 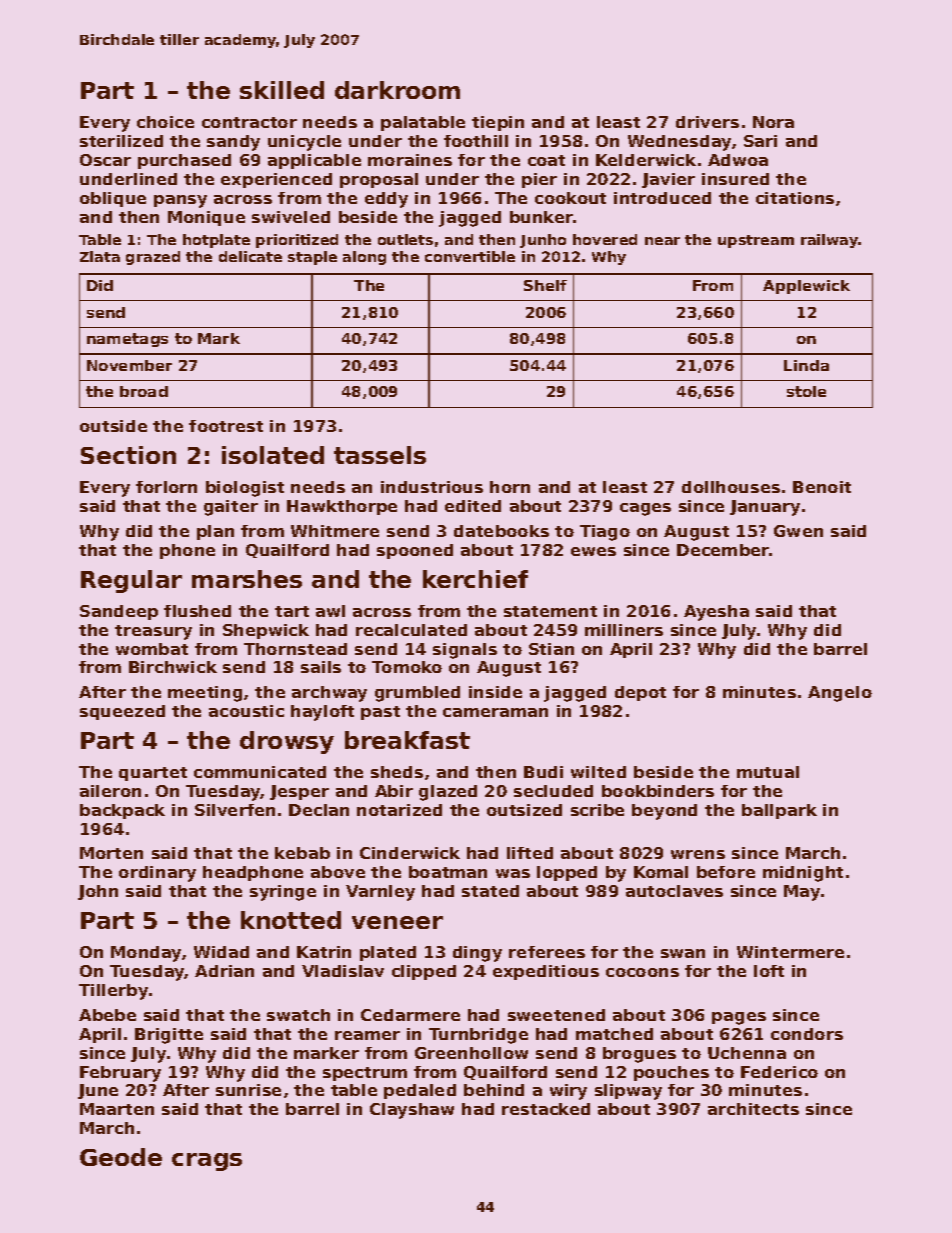 What do you see at coordinates (283, 893) in the screenshot?
I see `syringe` at bounding box center [283, 893].
